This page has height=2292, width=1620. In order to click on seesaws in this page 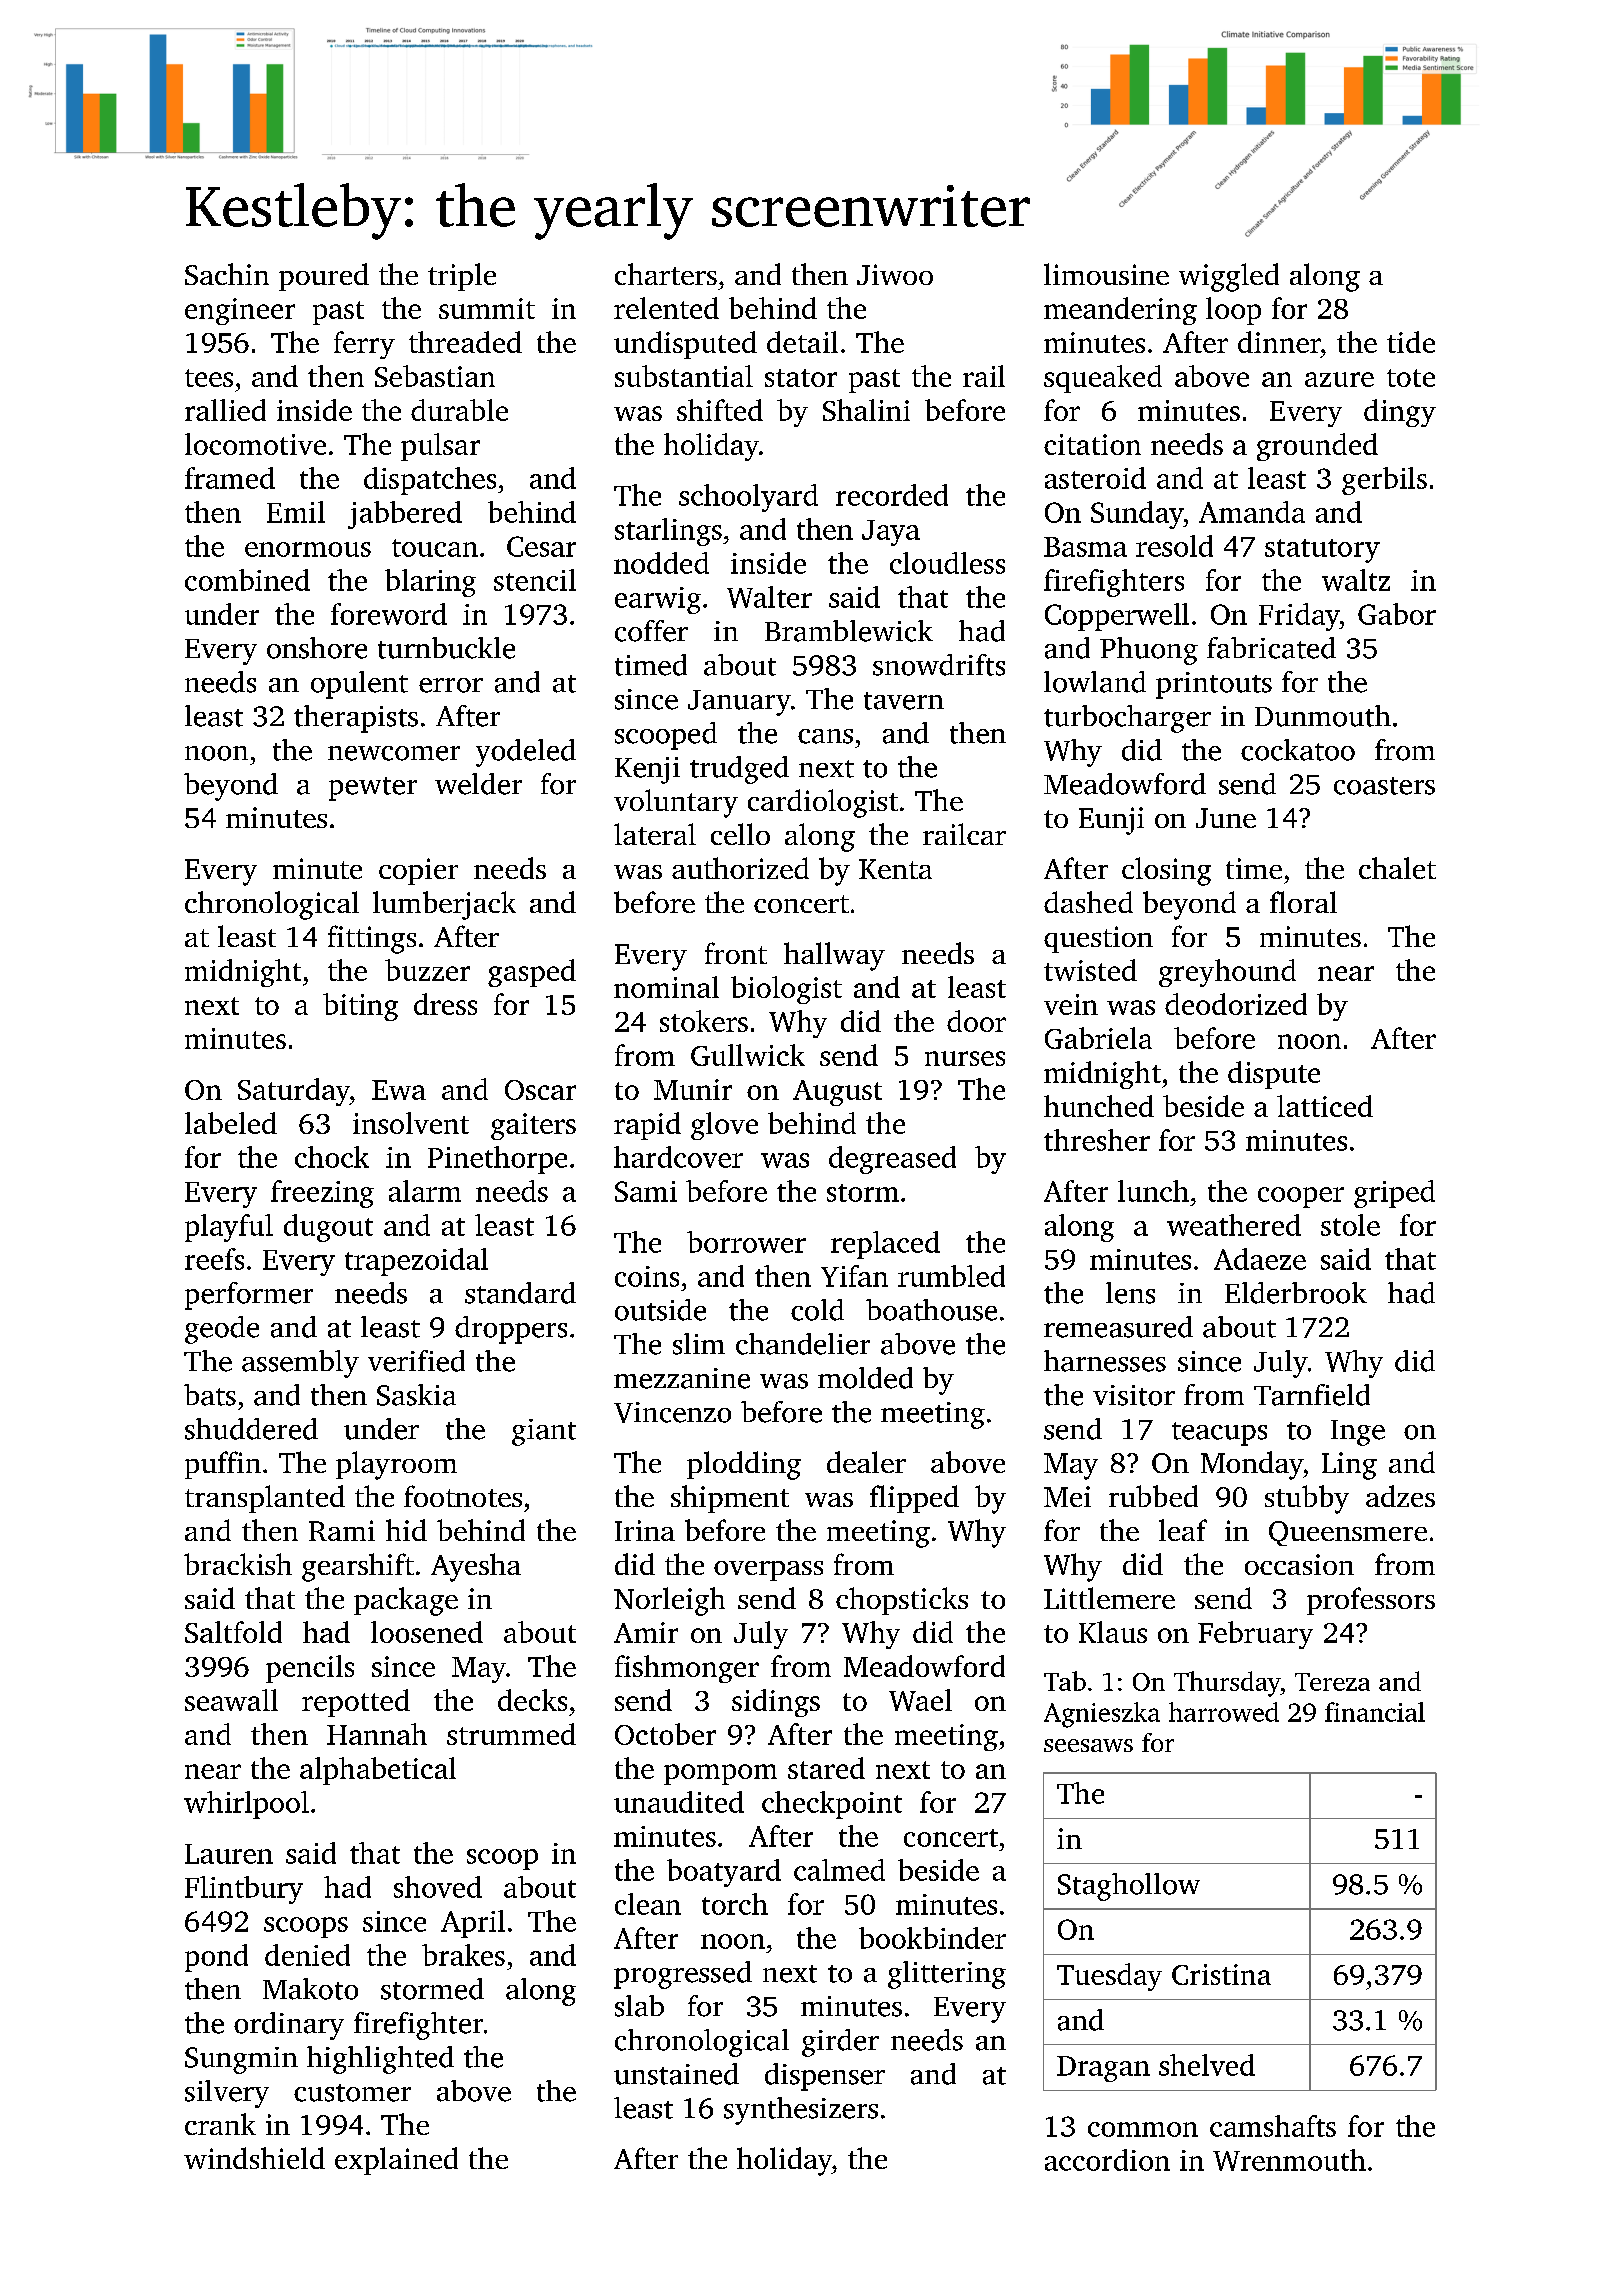, I will do `click(1088, 1745)`.
